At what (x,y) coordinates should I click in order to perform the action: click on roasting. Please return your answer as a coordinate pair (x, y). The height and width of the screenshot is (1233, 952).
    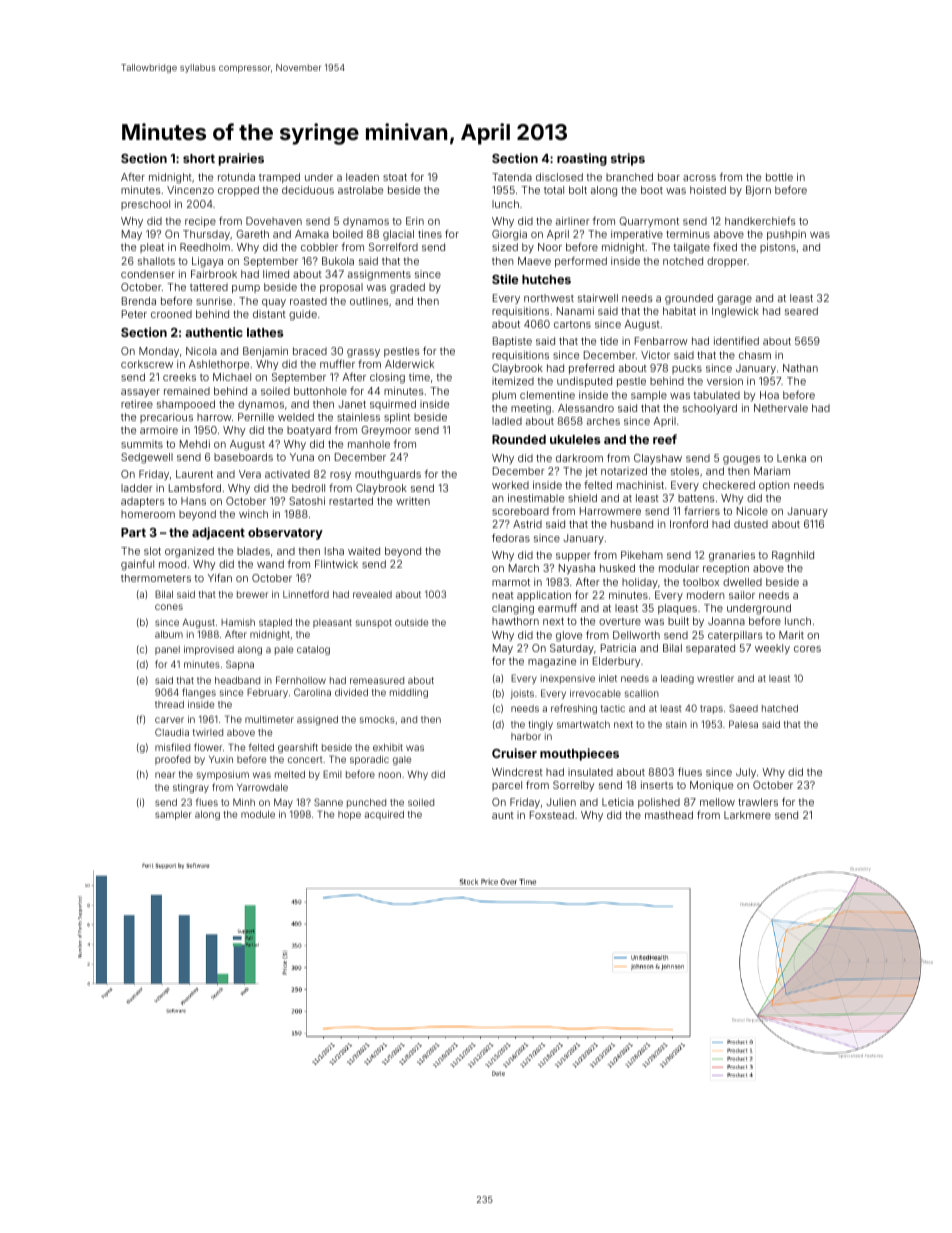
    Looking at the image, I should click on (582, 159).
